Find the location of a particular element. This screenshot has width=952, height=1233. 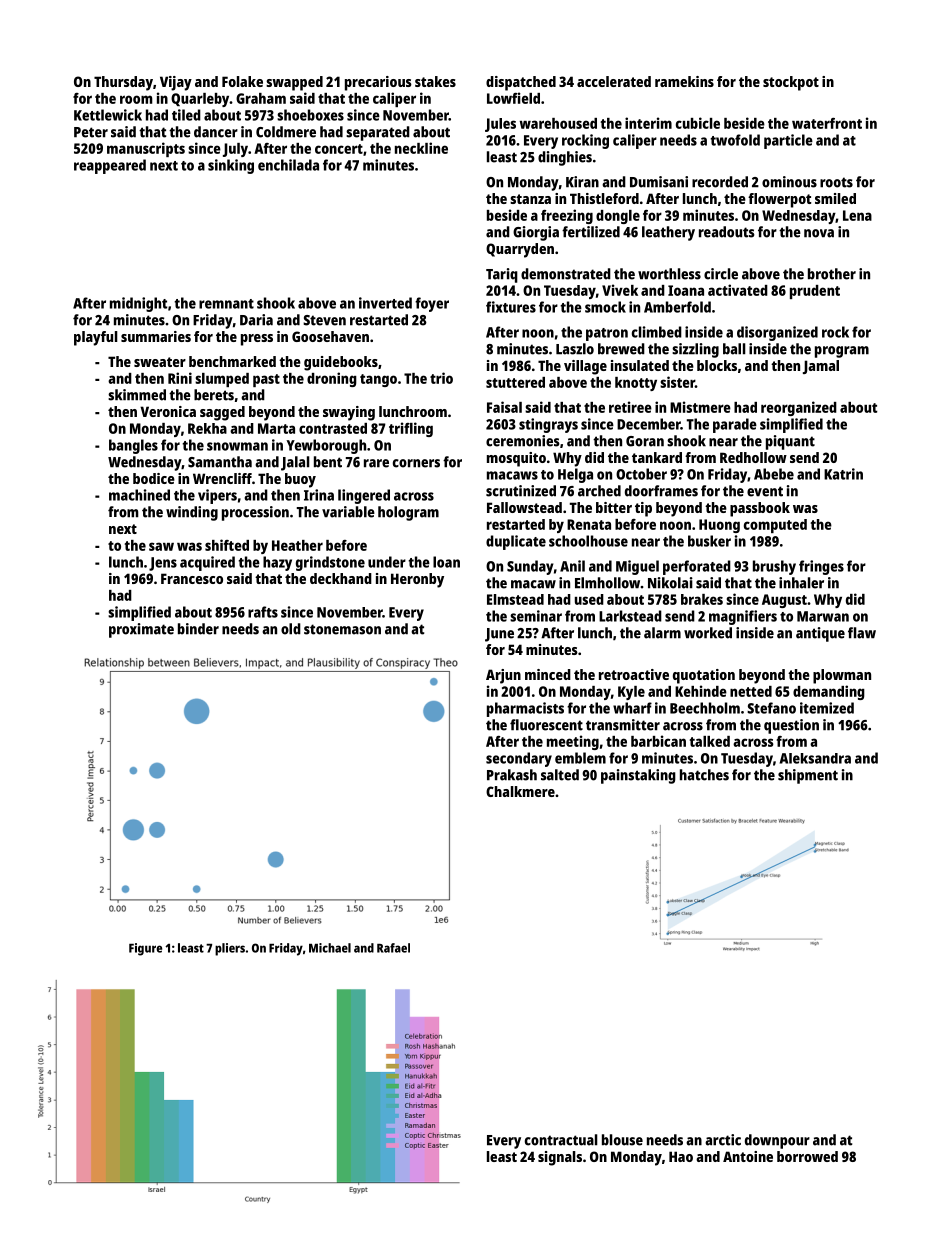

Figure is located at coordinates (145, 949).
